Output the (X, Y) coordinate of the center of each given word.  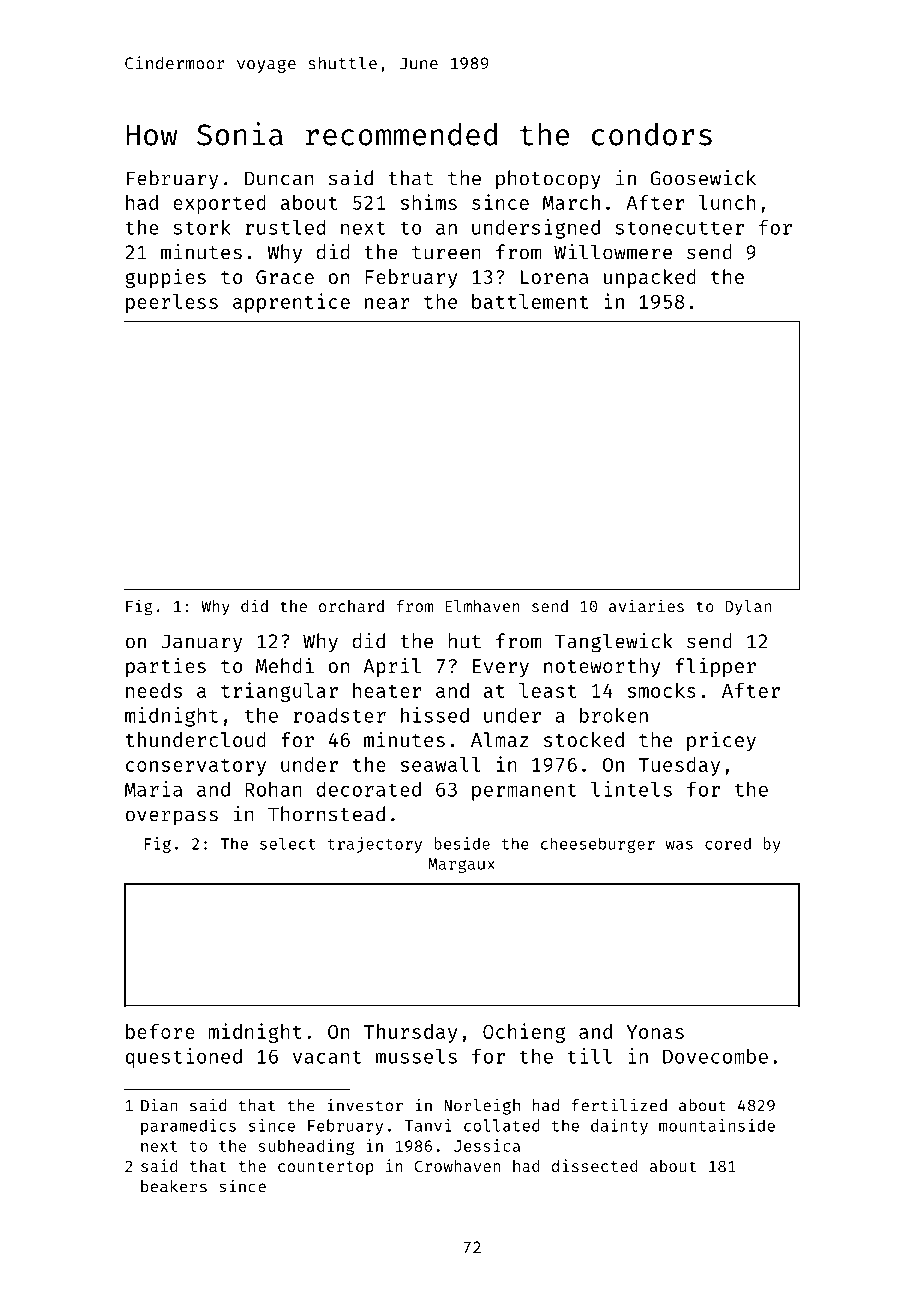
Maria (153, 789)
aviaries (646, 605)
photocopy (548, 180)
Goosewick (703, 178)
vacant (327, 1057)
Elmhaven (482, 606)
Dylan (748, 608)
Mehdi (285, 665)
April (392, 667)
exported (219, 204)
